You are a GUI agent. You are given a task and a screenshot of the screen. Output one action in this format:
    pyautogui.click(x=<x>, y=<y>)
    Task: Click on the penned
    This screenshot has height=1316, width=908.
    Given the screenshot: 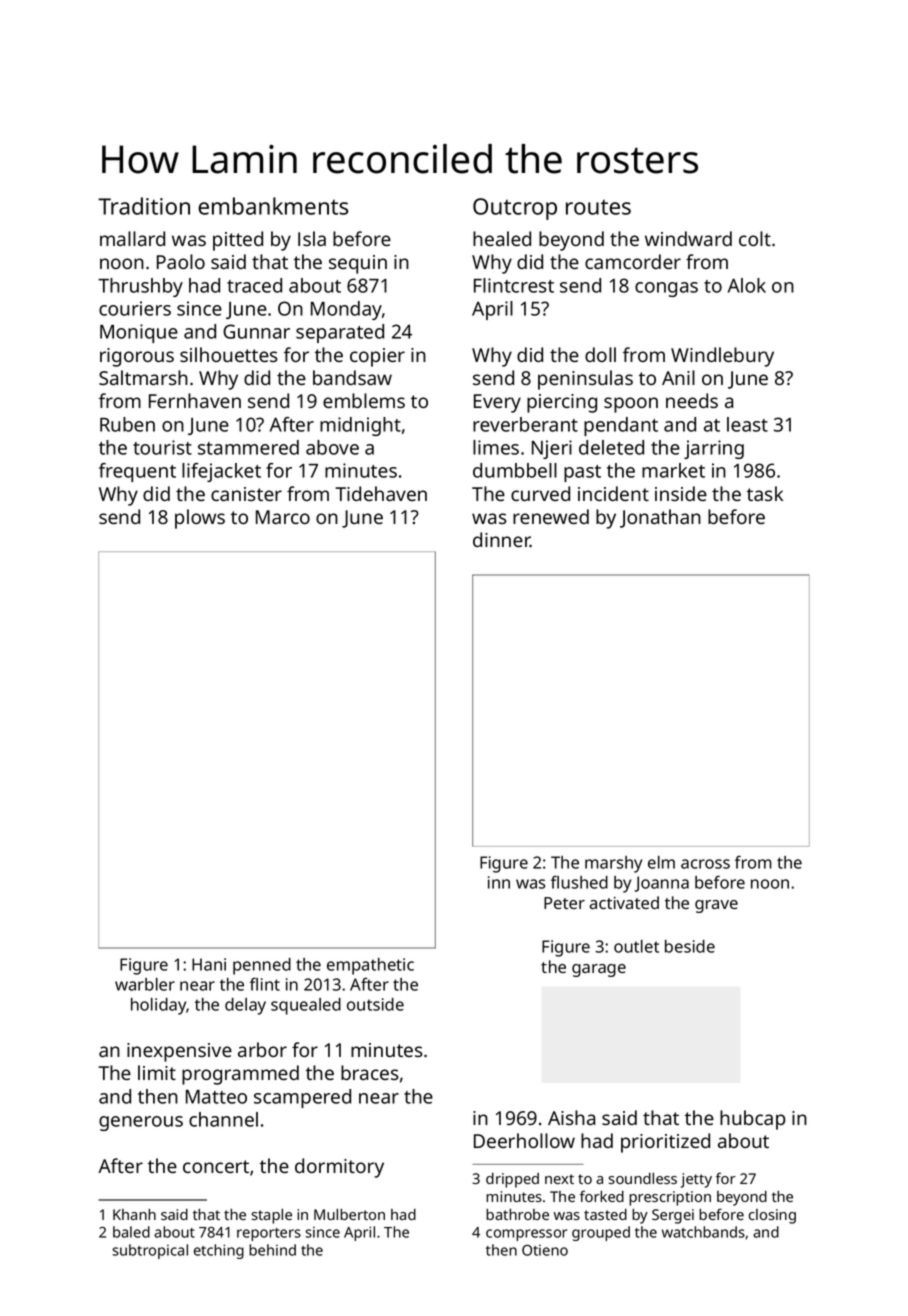 What is the action you would take?
    pyautogui.click(x=262, y=966)
